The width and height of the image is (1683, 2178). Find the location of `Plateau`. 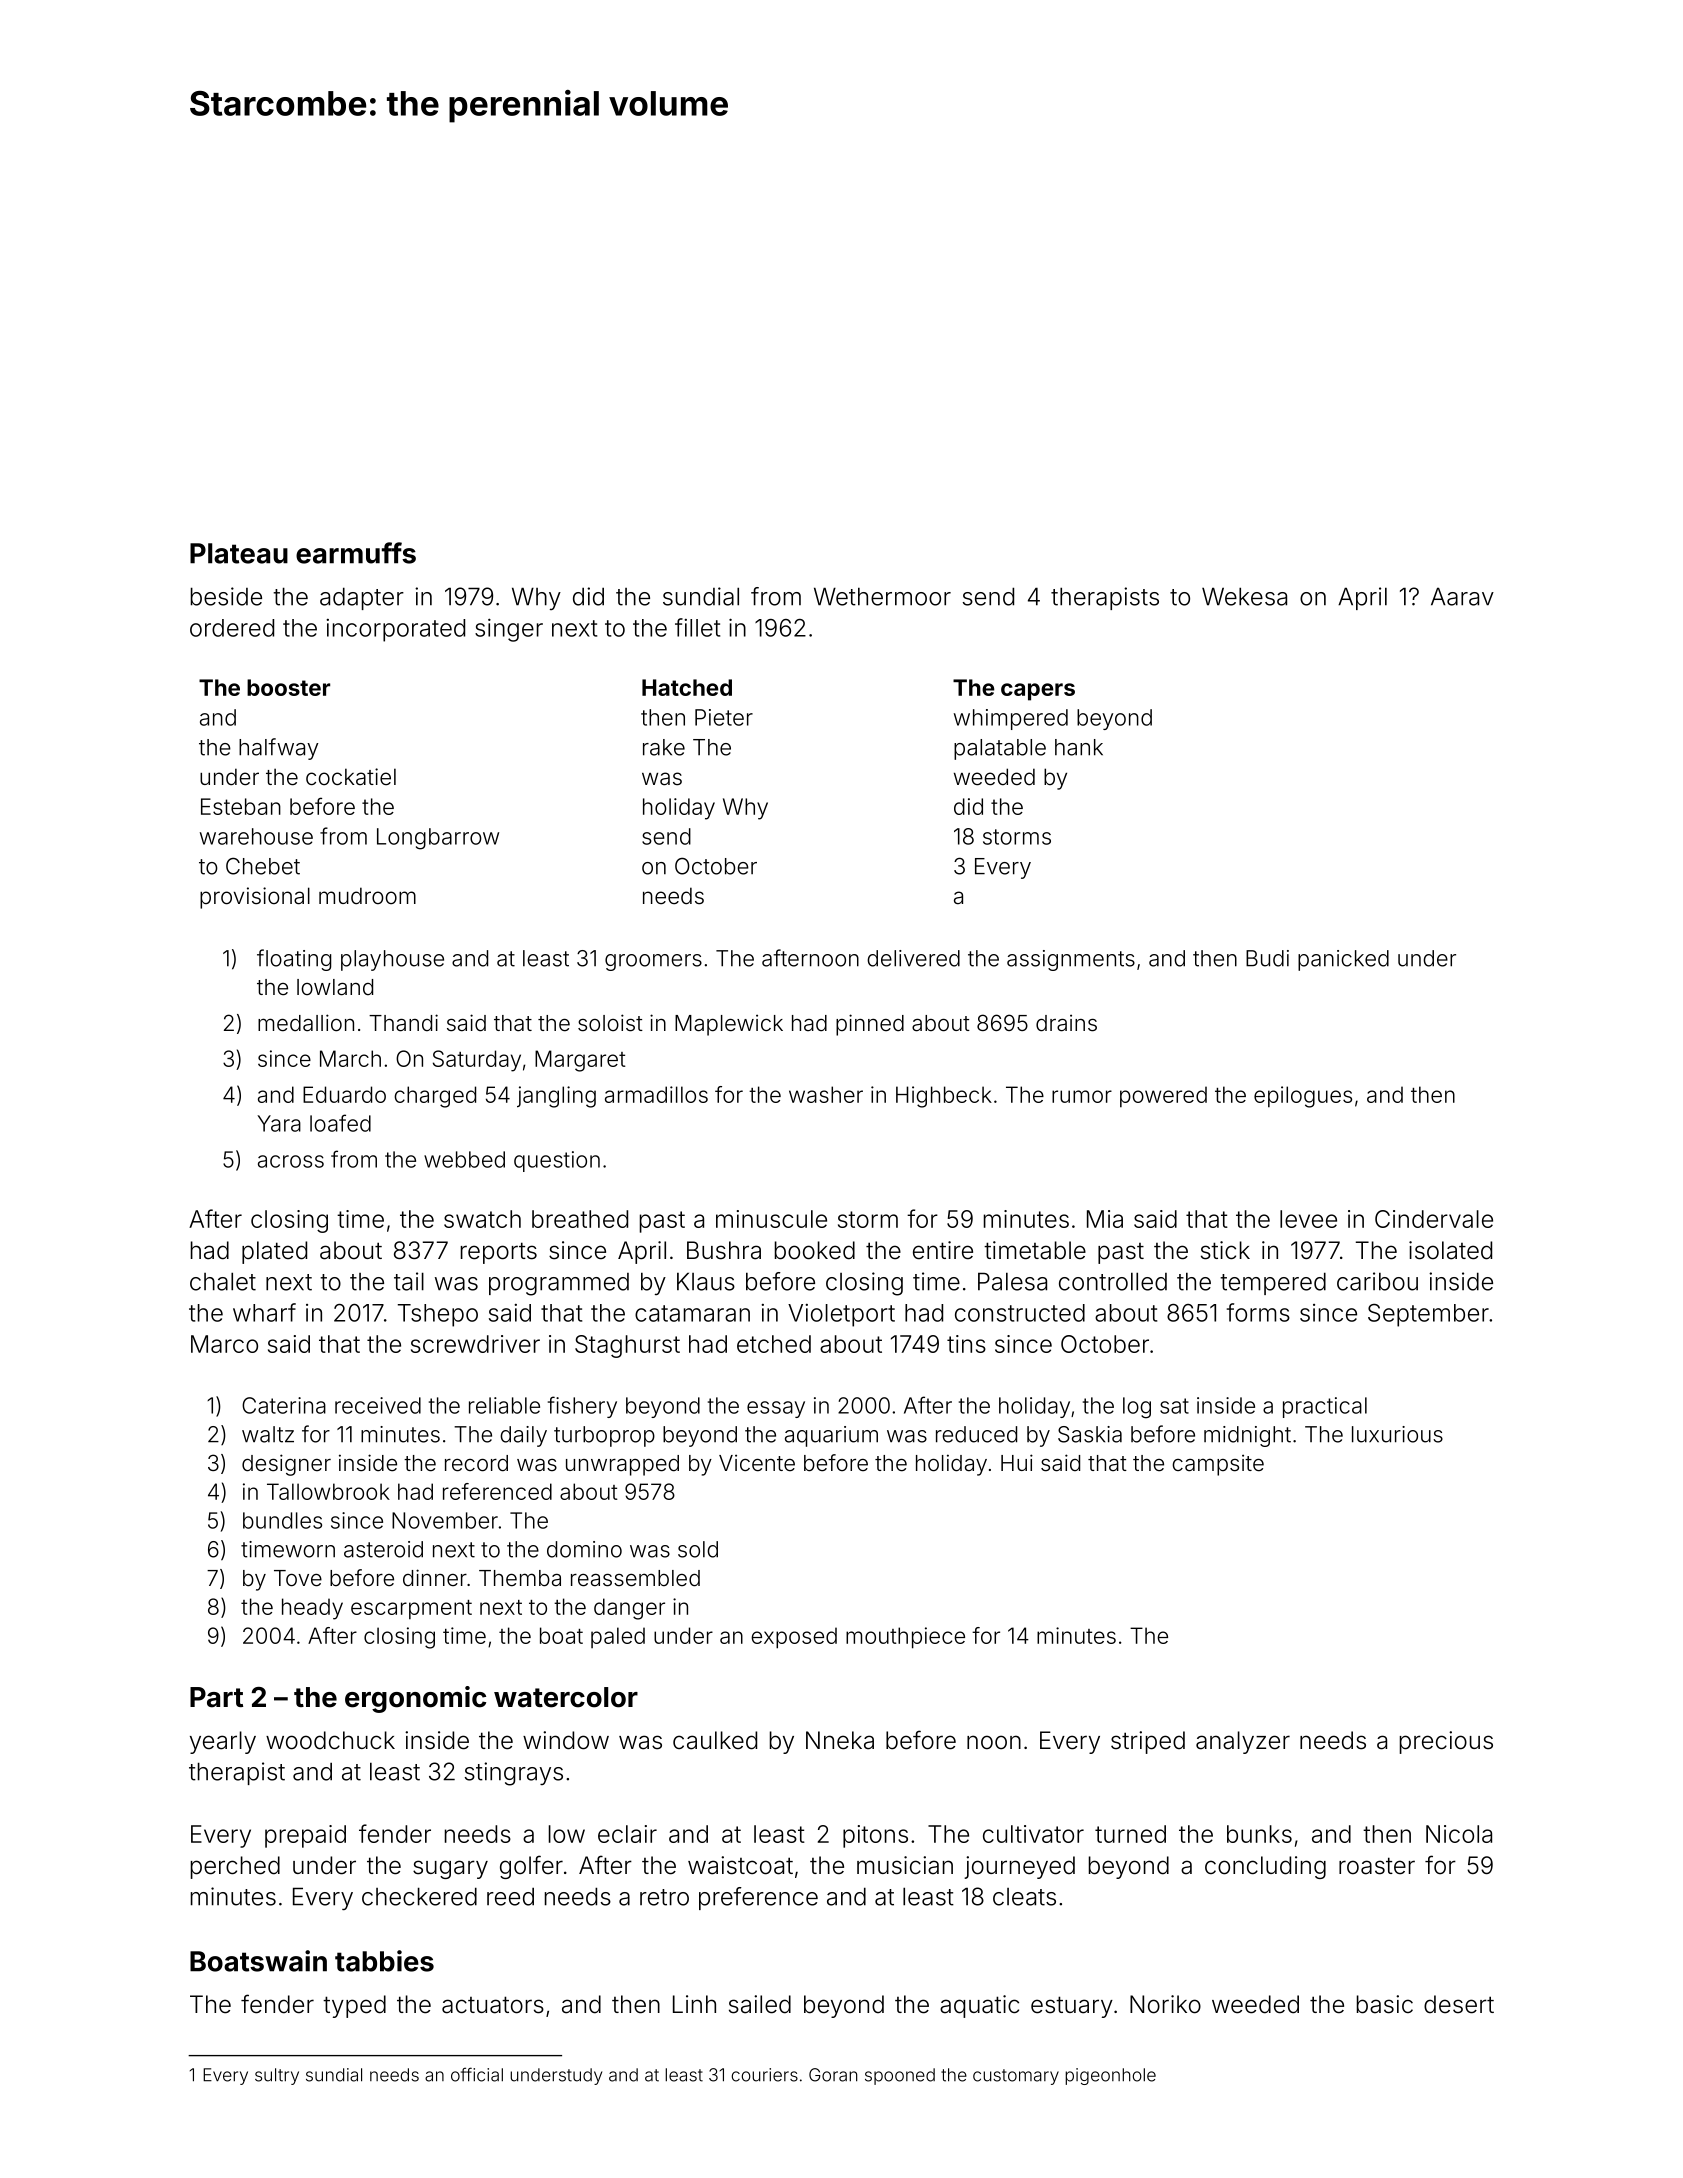

Plateau is located at coordinates (239, 553).
